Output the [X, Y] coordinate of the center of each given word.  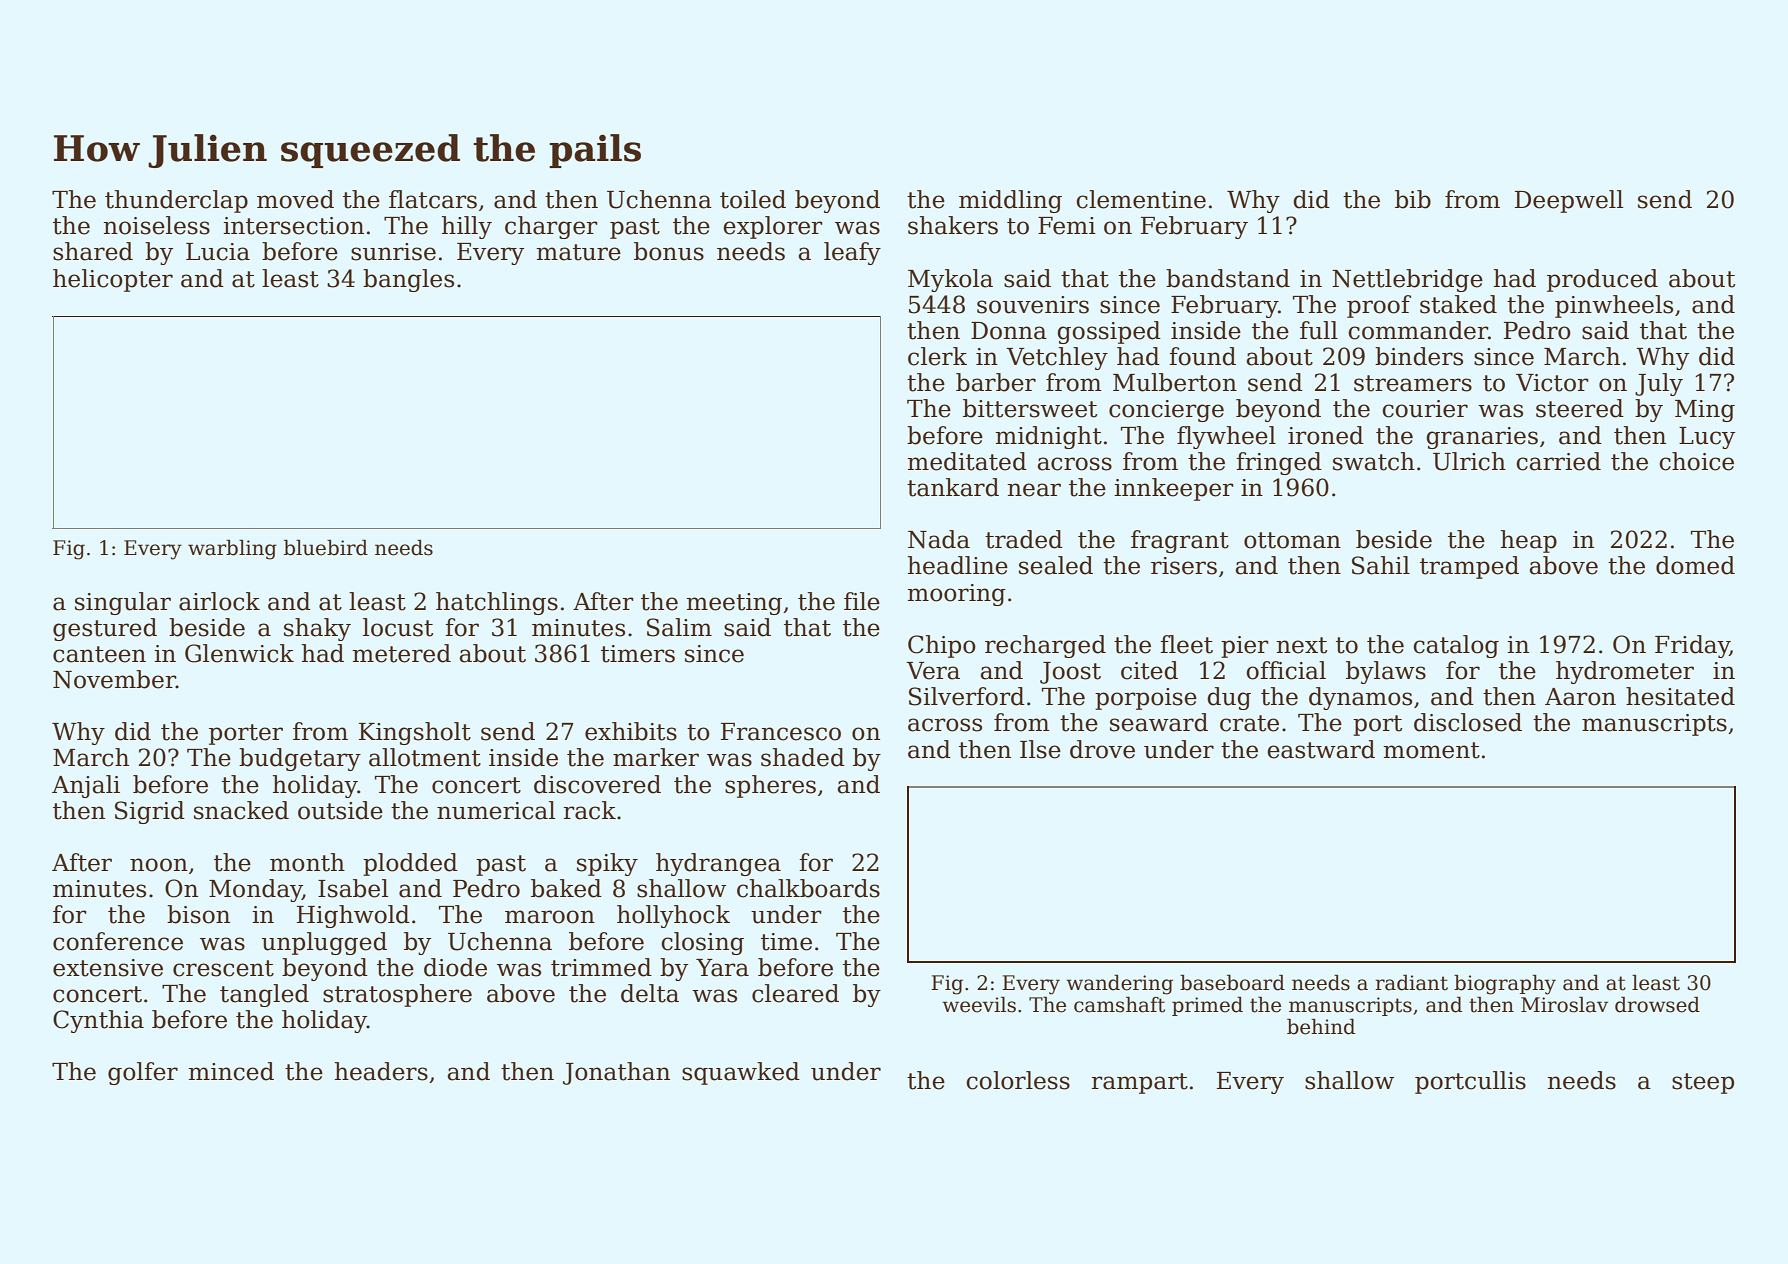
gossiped [1109, 332]
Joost [1070, 673]
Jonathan [616, 1073]
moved [295, 199]
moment [1432, 750]
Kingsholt [415, 733]
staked [1458, 304]
